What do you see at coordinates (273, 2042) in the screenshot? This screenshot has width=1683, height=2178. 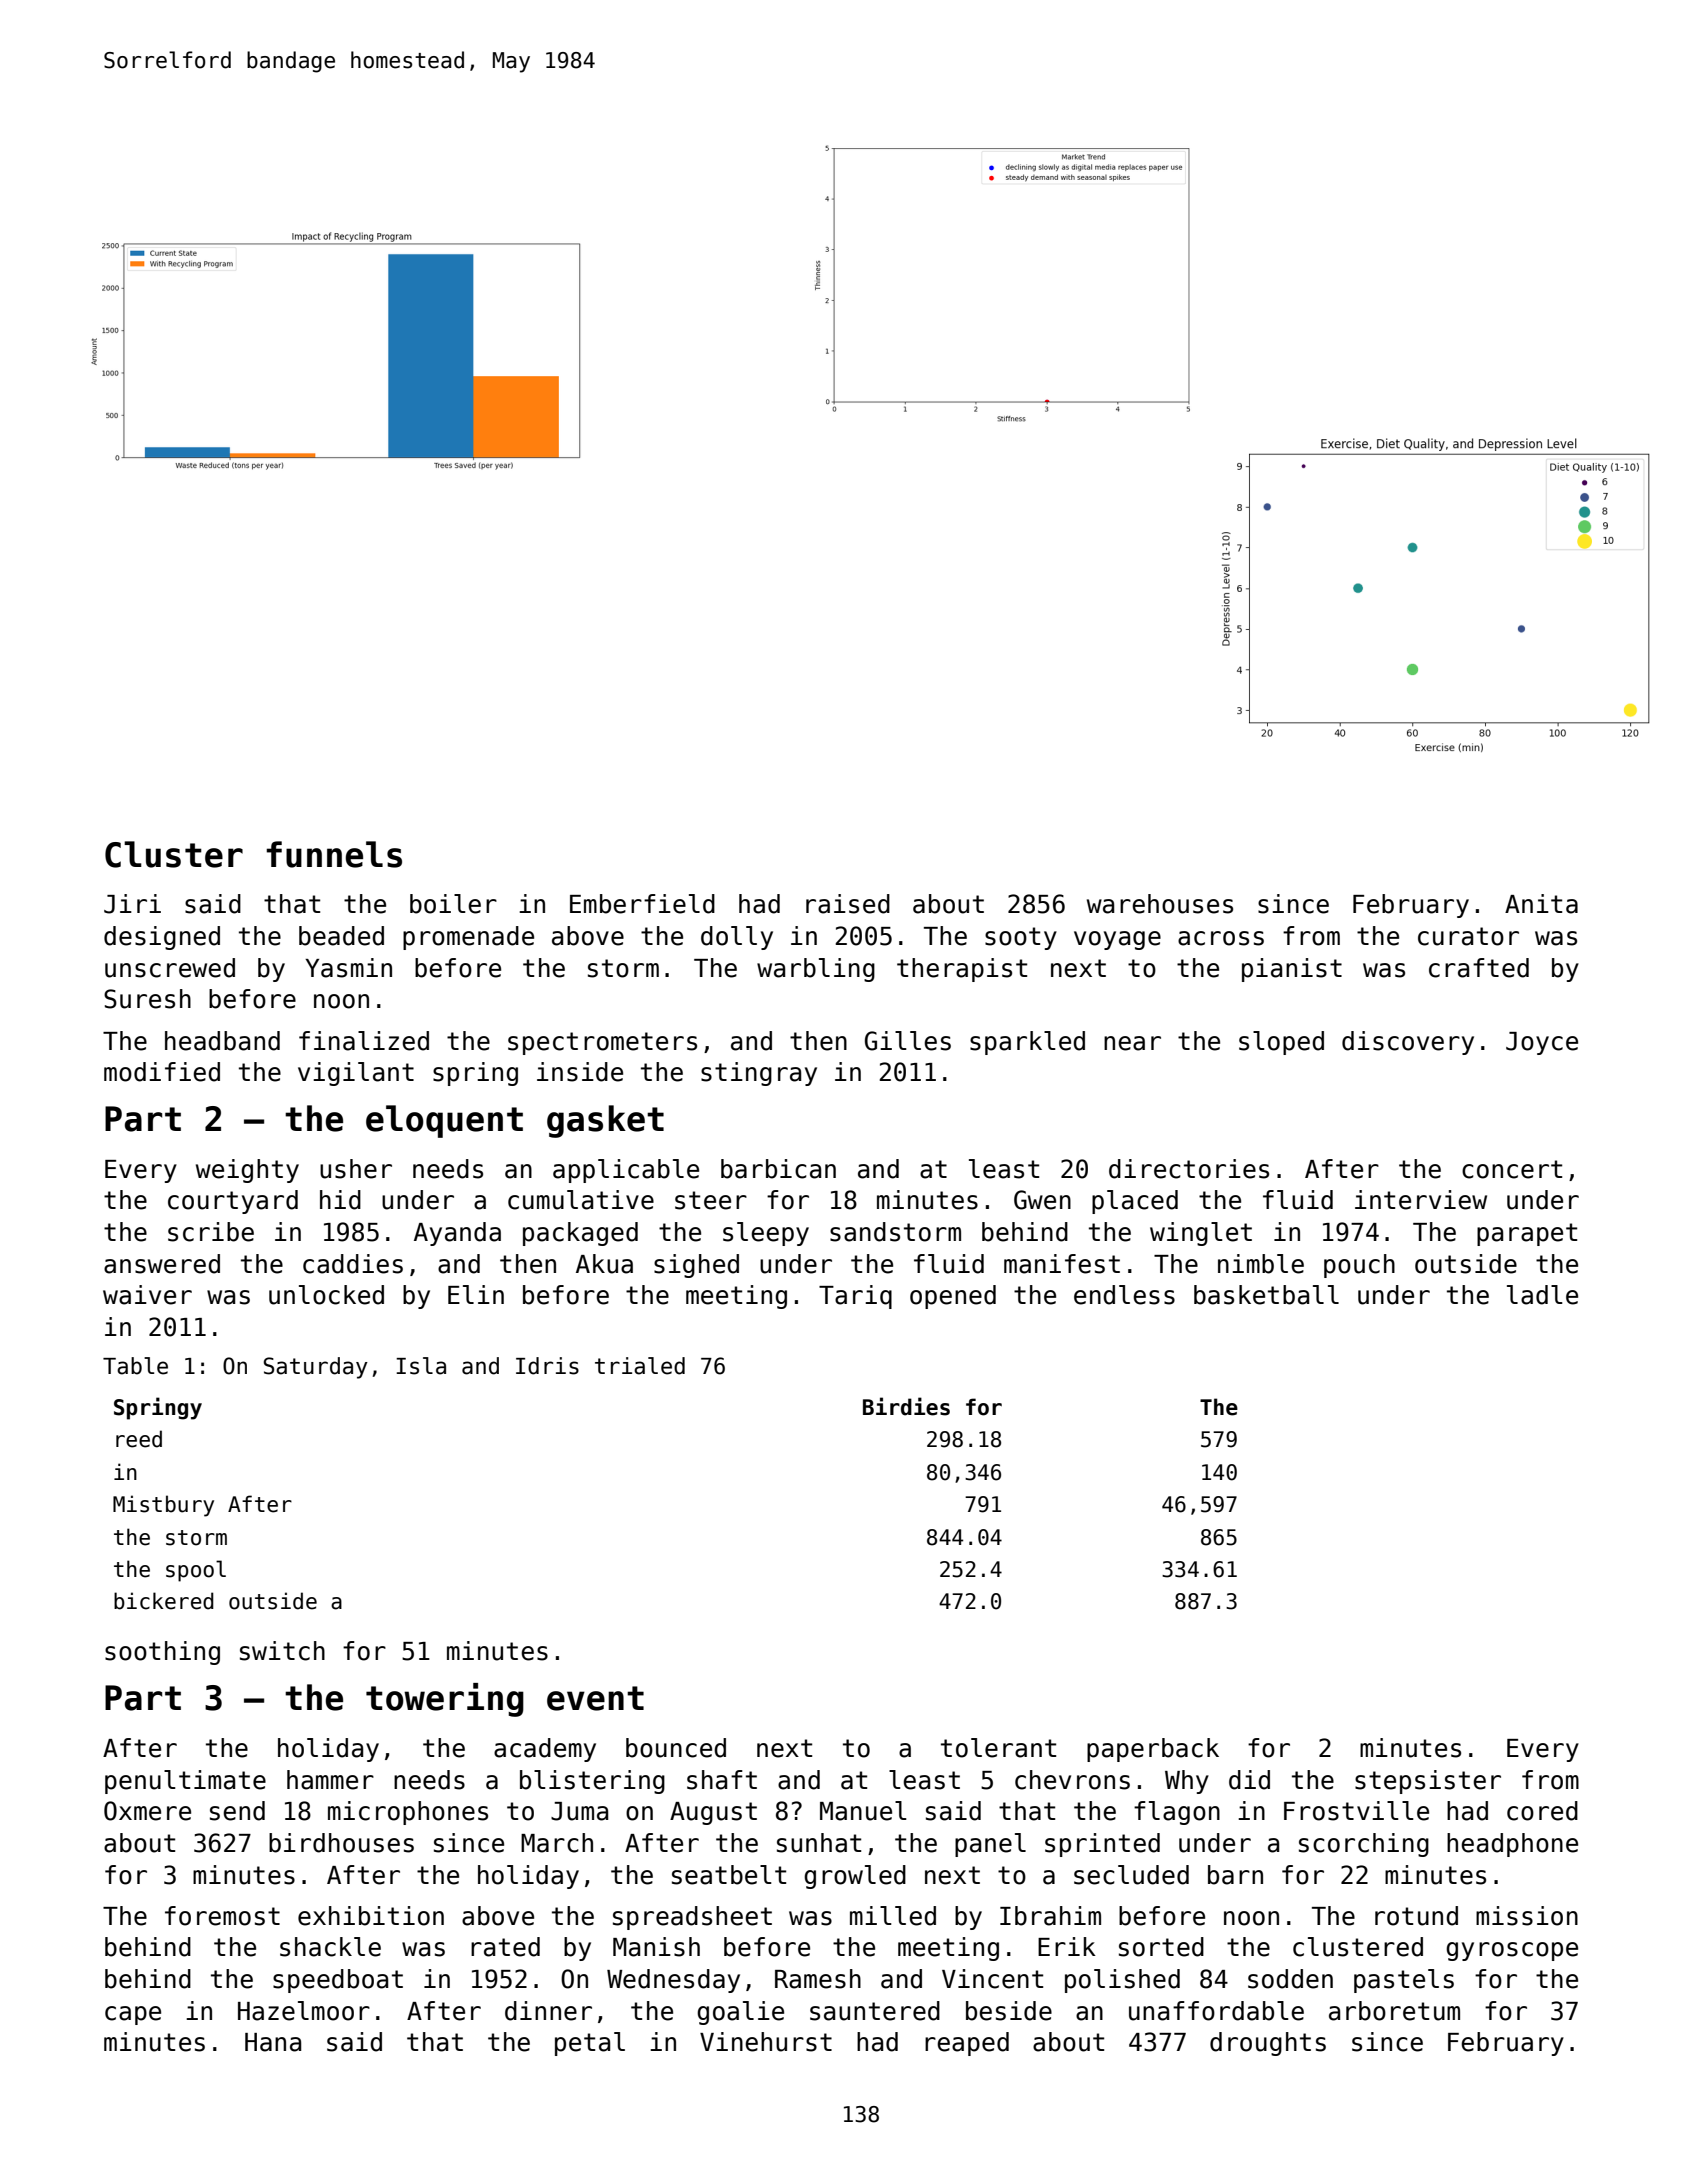 I see `Hana` at bounding box center [273, 2042].
